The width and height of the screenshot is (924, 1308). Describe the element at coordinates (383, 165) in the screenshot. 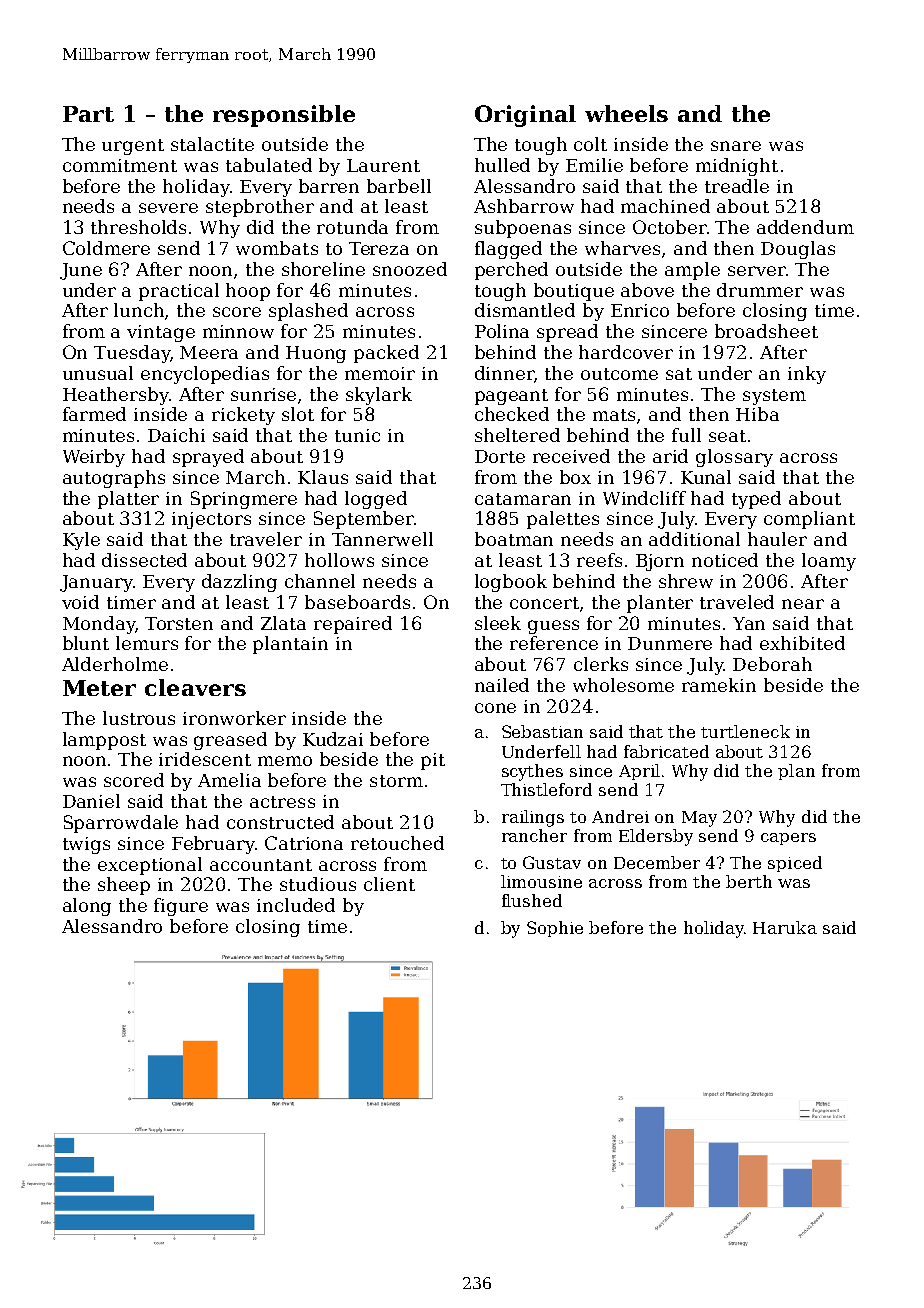

I see `Laurent` at that location.
